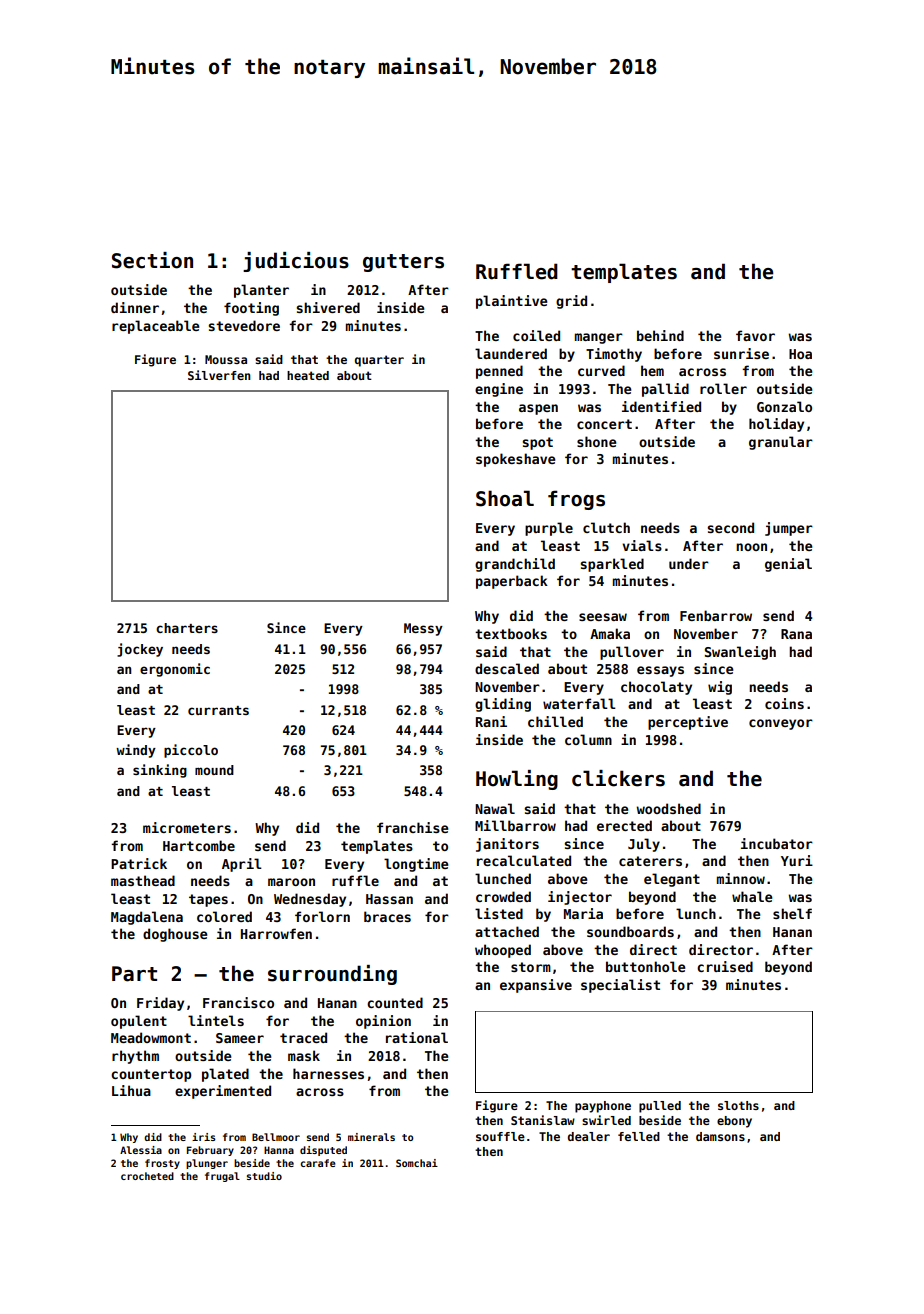 This screenshot has height=1314, width=924. What do you see at coordinates (660, 335) in the screenshot?
I see `behind` at bounding box center [660, 335].
